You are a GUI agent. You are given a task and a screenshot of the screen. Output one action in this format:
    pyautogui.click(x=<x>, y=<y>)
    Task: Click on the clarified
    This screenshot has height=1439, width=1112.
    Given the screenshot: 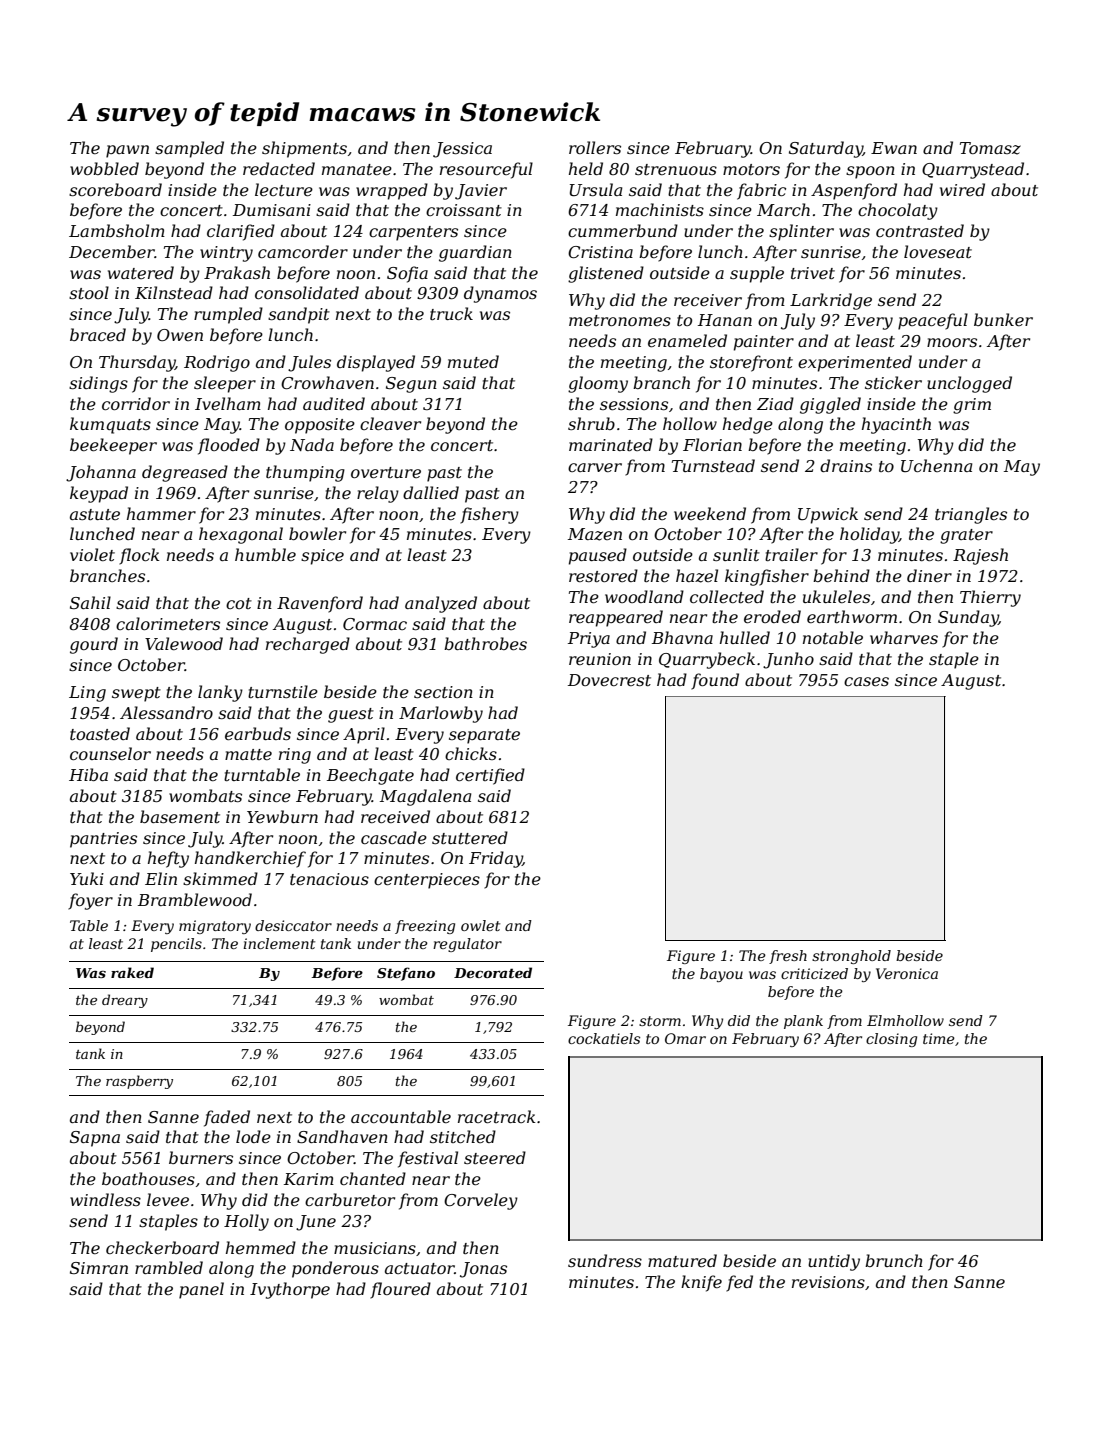 What is the action you would take?
    pyautogui.click(x=241, y=232)
